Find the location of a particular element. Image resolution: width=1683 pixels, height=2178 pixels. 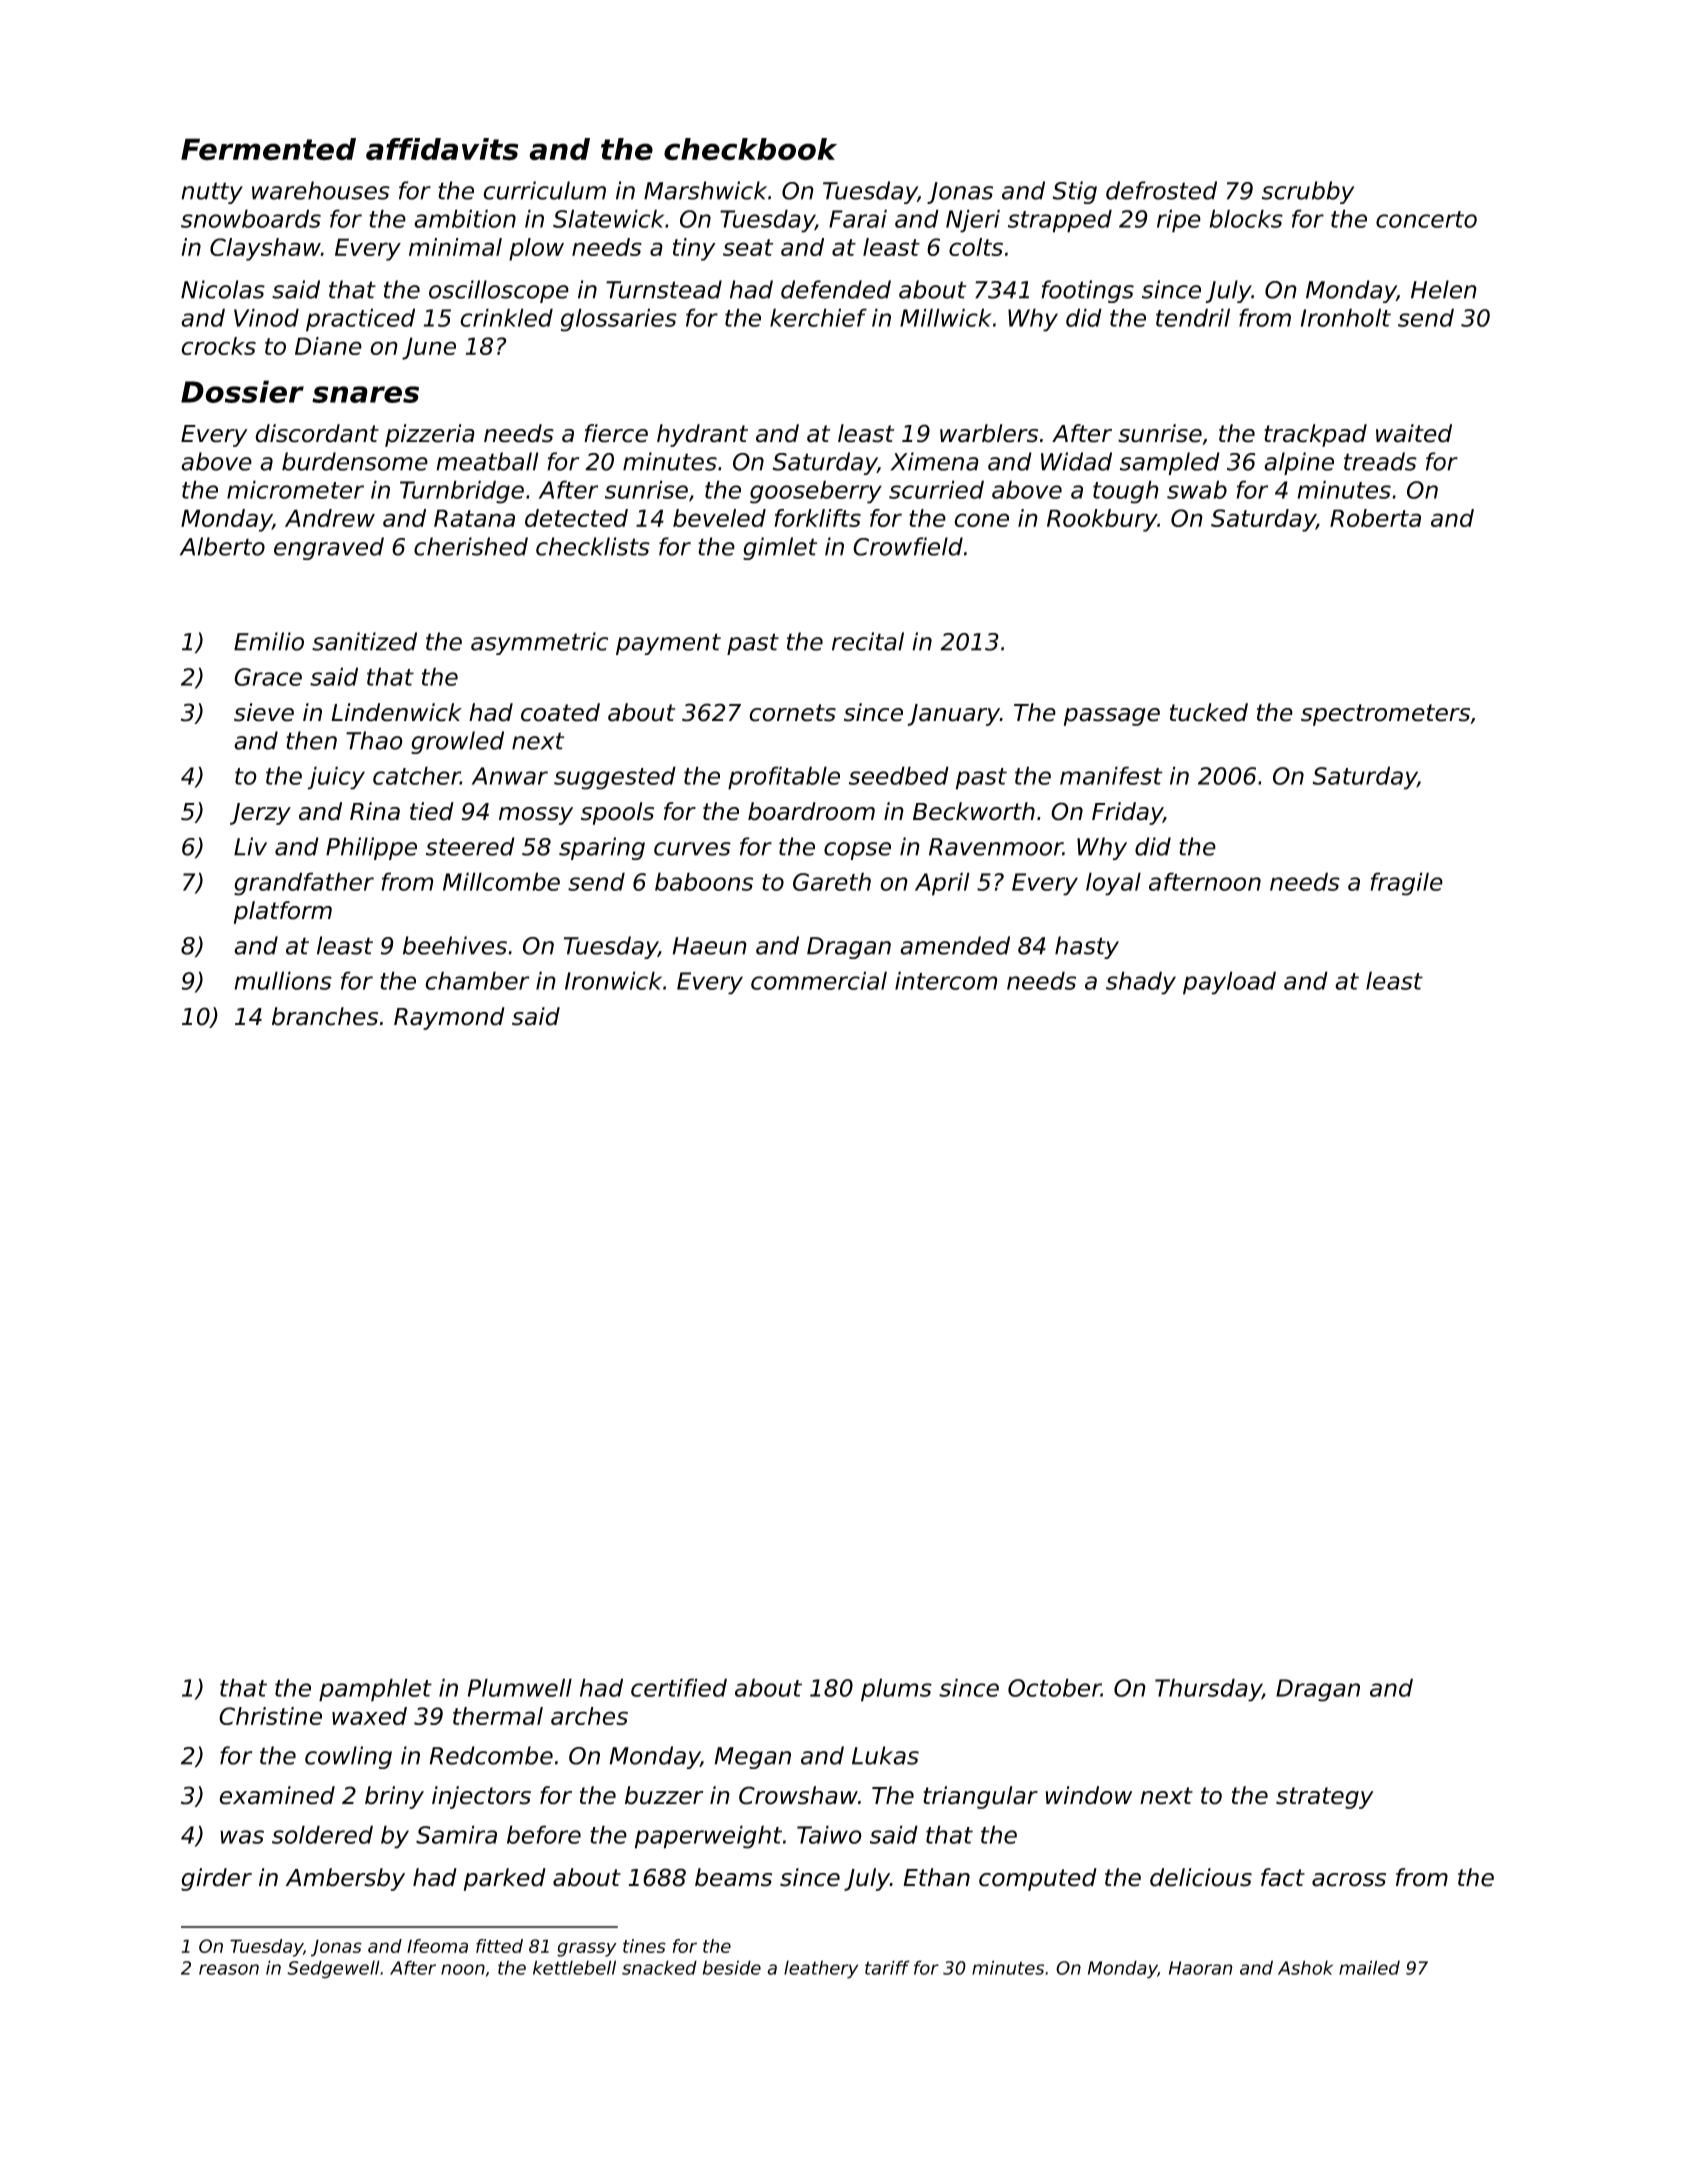

Thursday is located at coordinates (1208, 1690).
